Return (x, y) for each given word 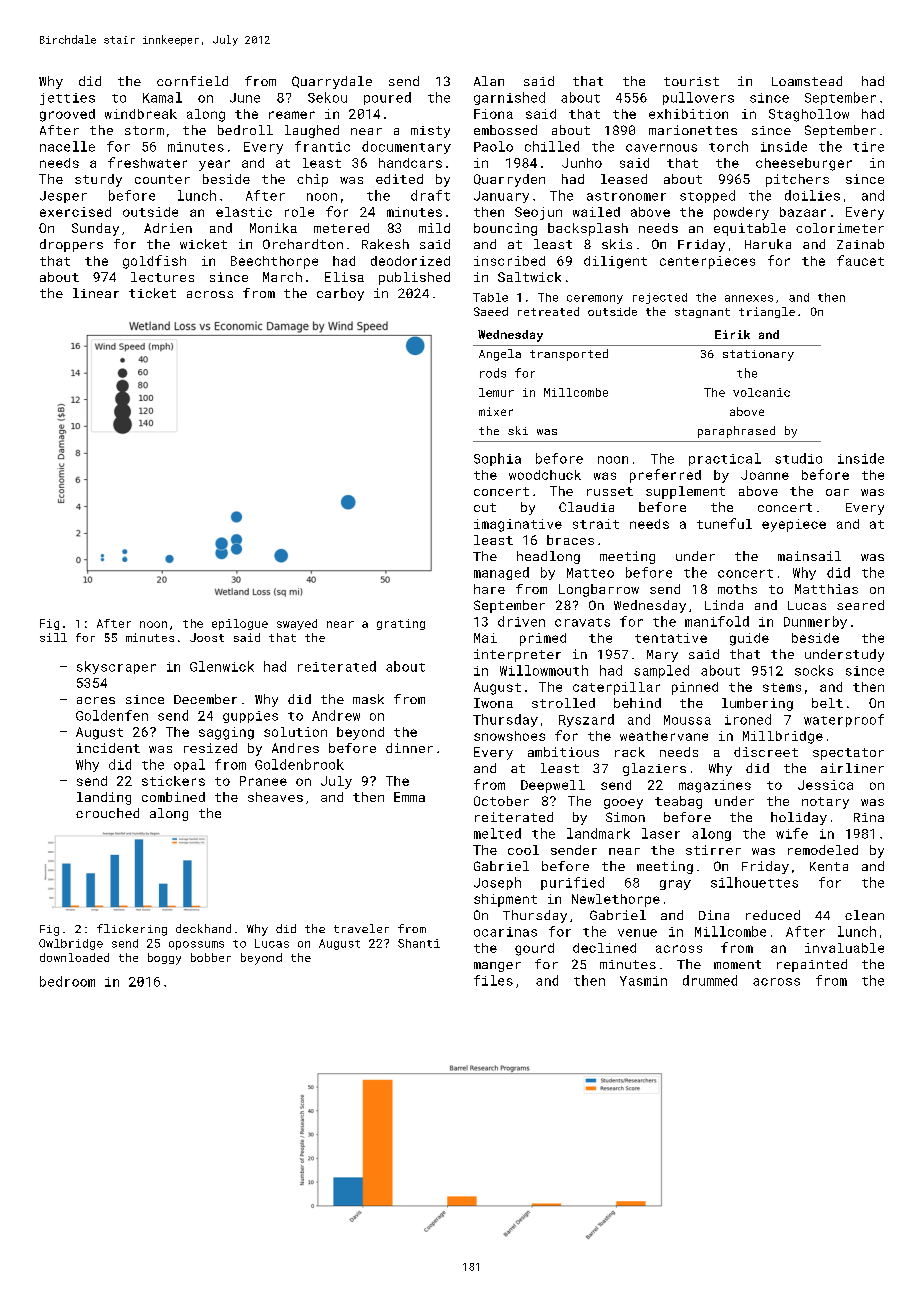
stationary (758, 355)
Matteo (590, 573)
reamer (292, 115)
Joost (207, 637)
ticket (152, 293)
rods (493, 373)
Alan (489, 81)
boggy (164, 959)
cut (485, 507)
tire (868, 147)
